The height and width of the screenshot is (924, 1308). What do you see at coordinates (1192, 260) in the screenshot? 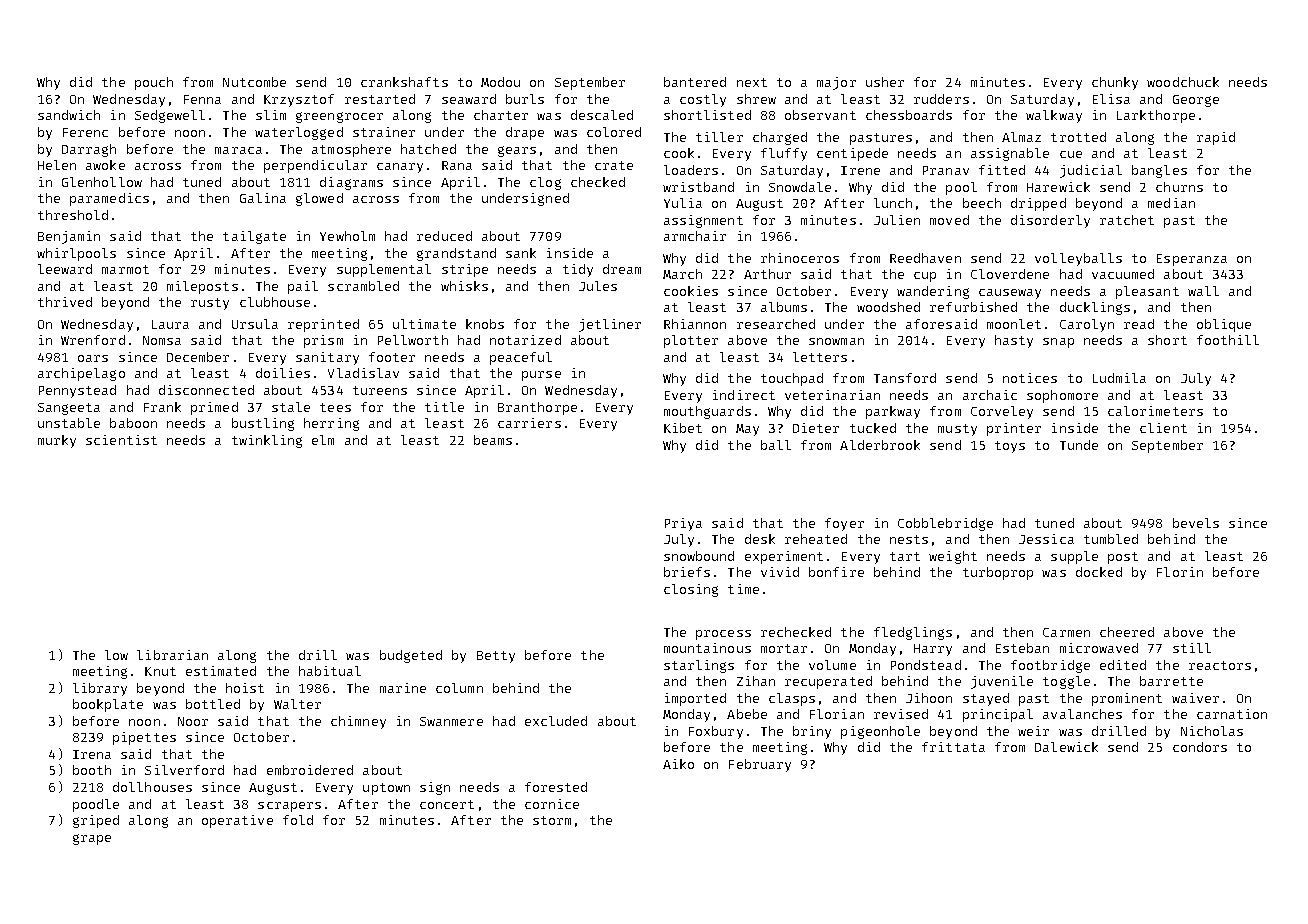
I see `Esperanza` at bounding box center [1192, 260].
